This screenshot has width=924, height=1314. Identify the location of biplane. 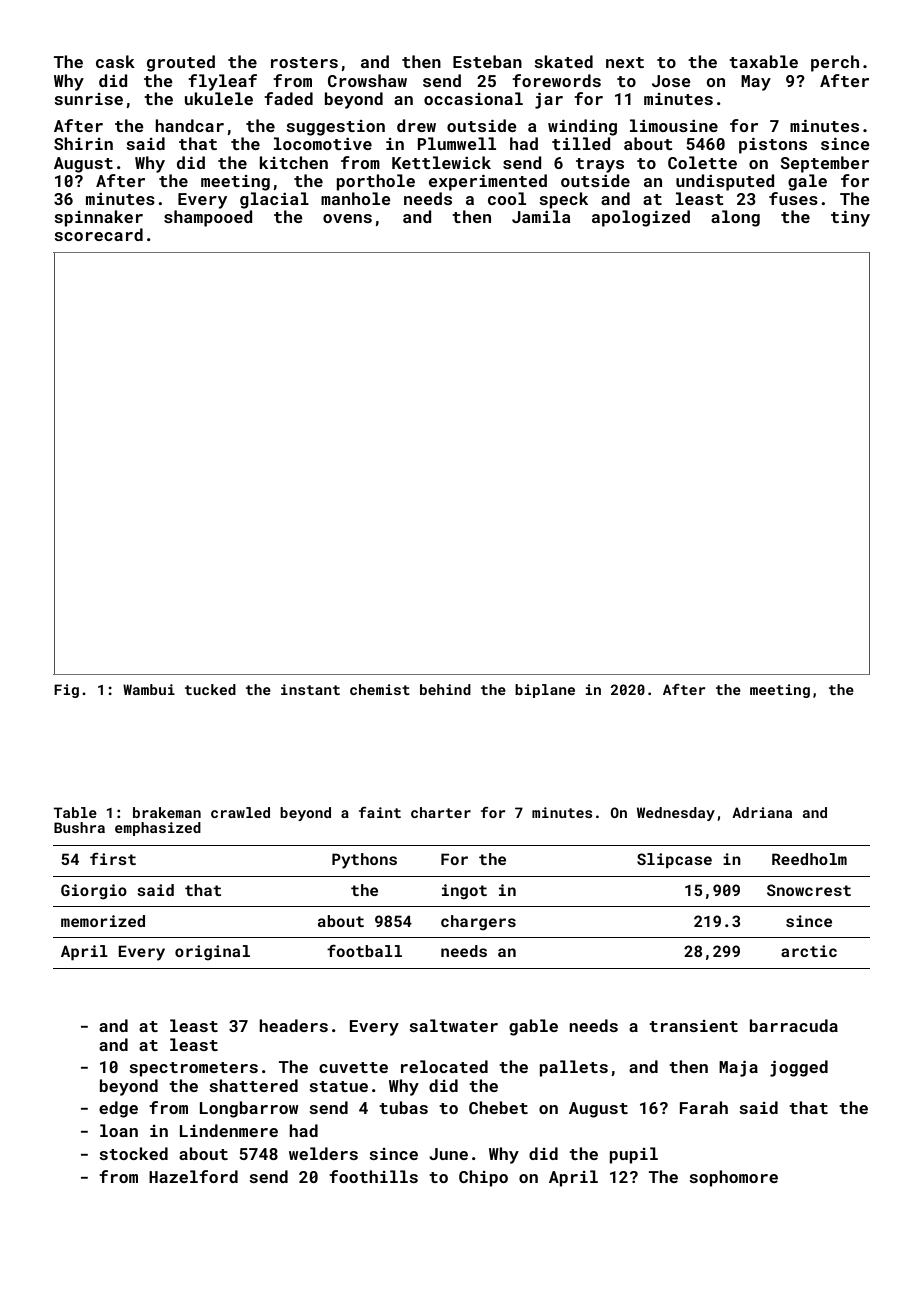
(545, 691).
